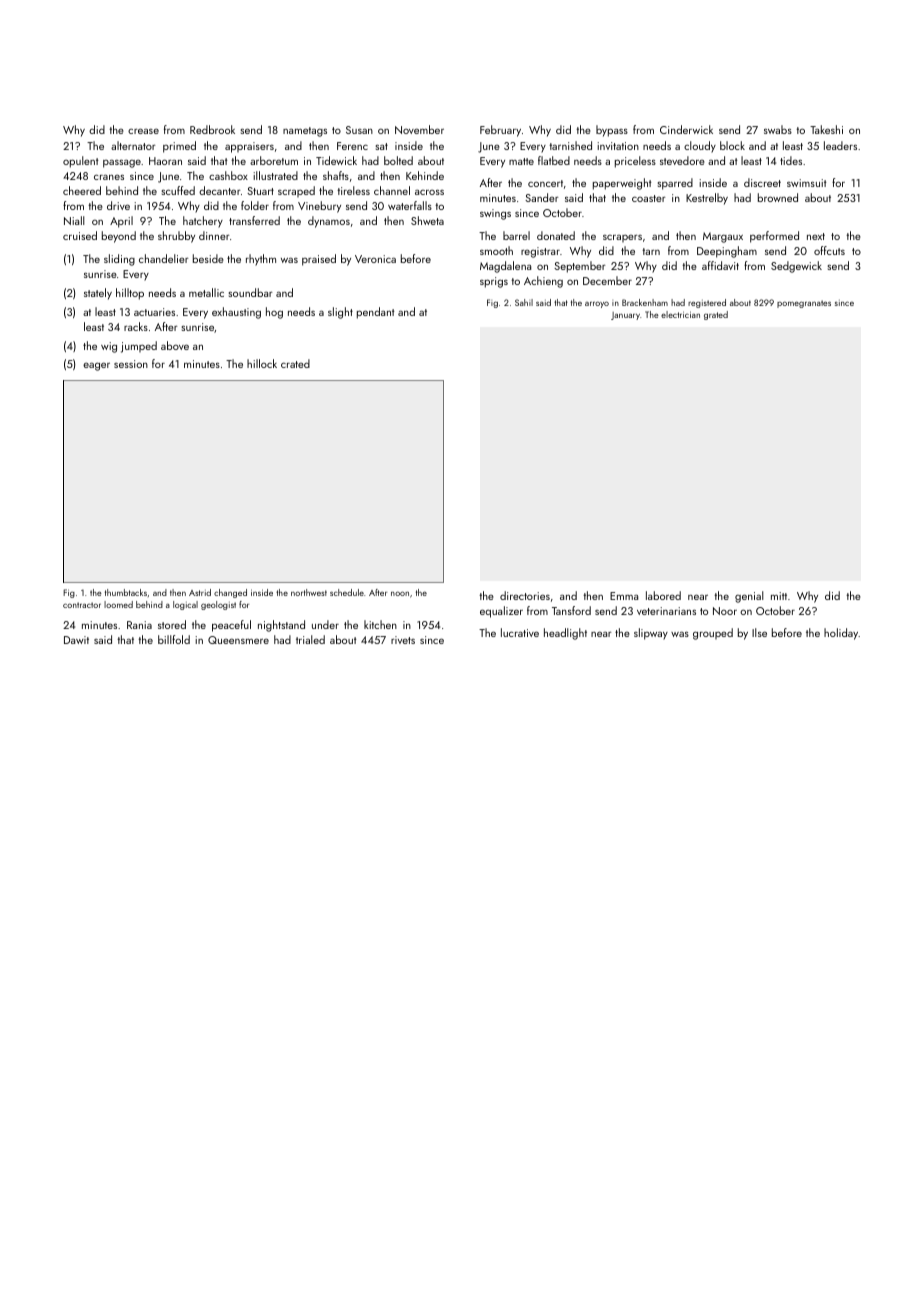  I want to click on metallic, so click(206, 292).
